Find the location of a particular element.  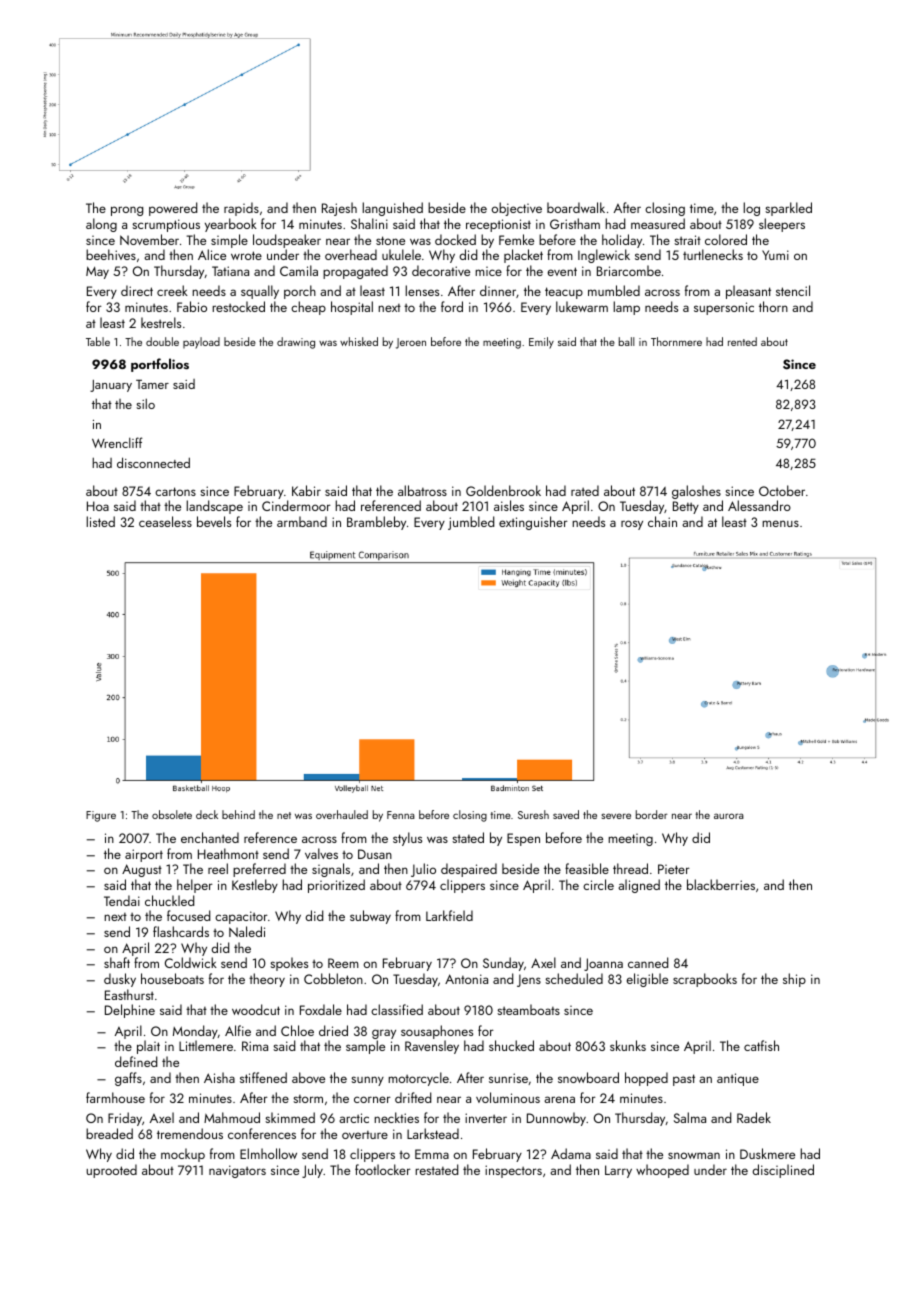

cartons is located at coordinates (175, 491).
